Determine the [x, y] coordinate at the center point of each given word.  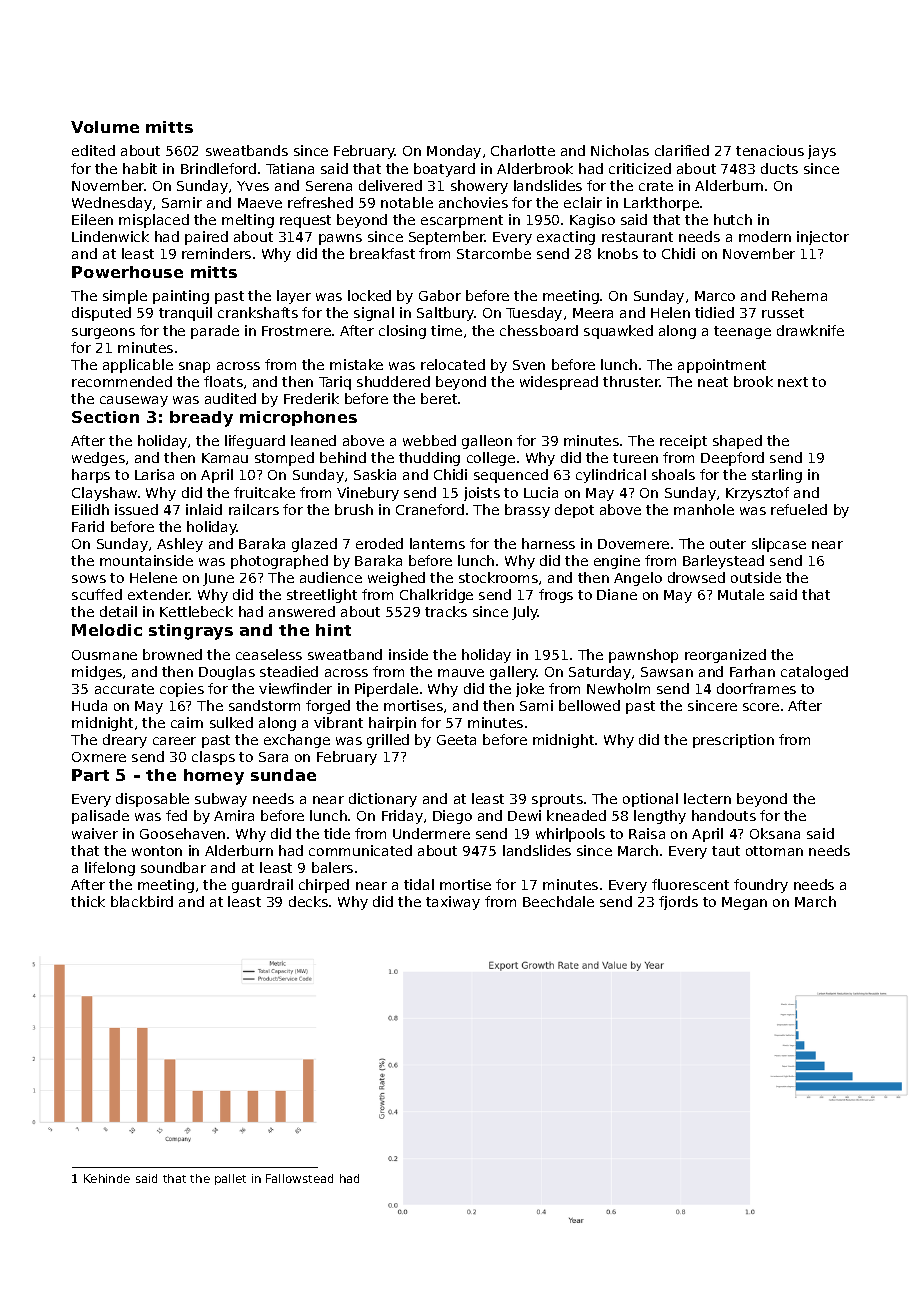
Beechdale [558, 901]
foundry [761, 886]
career [174, 741]
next [793, 382]
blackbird [142, 901]
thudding [429, 459]
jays [822, 152]
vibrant [338, 722]
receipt [683, 442]
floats [223, 381]
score [761, 707]
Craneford [430, 509]
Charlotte [523, 150]
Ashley [180, 545]
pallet [230, 1179]
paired [206, 238]
